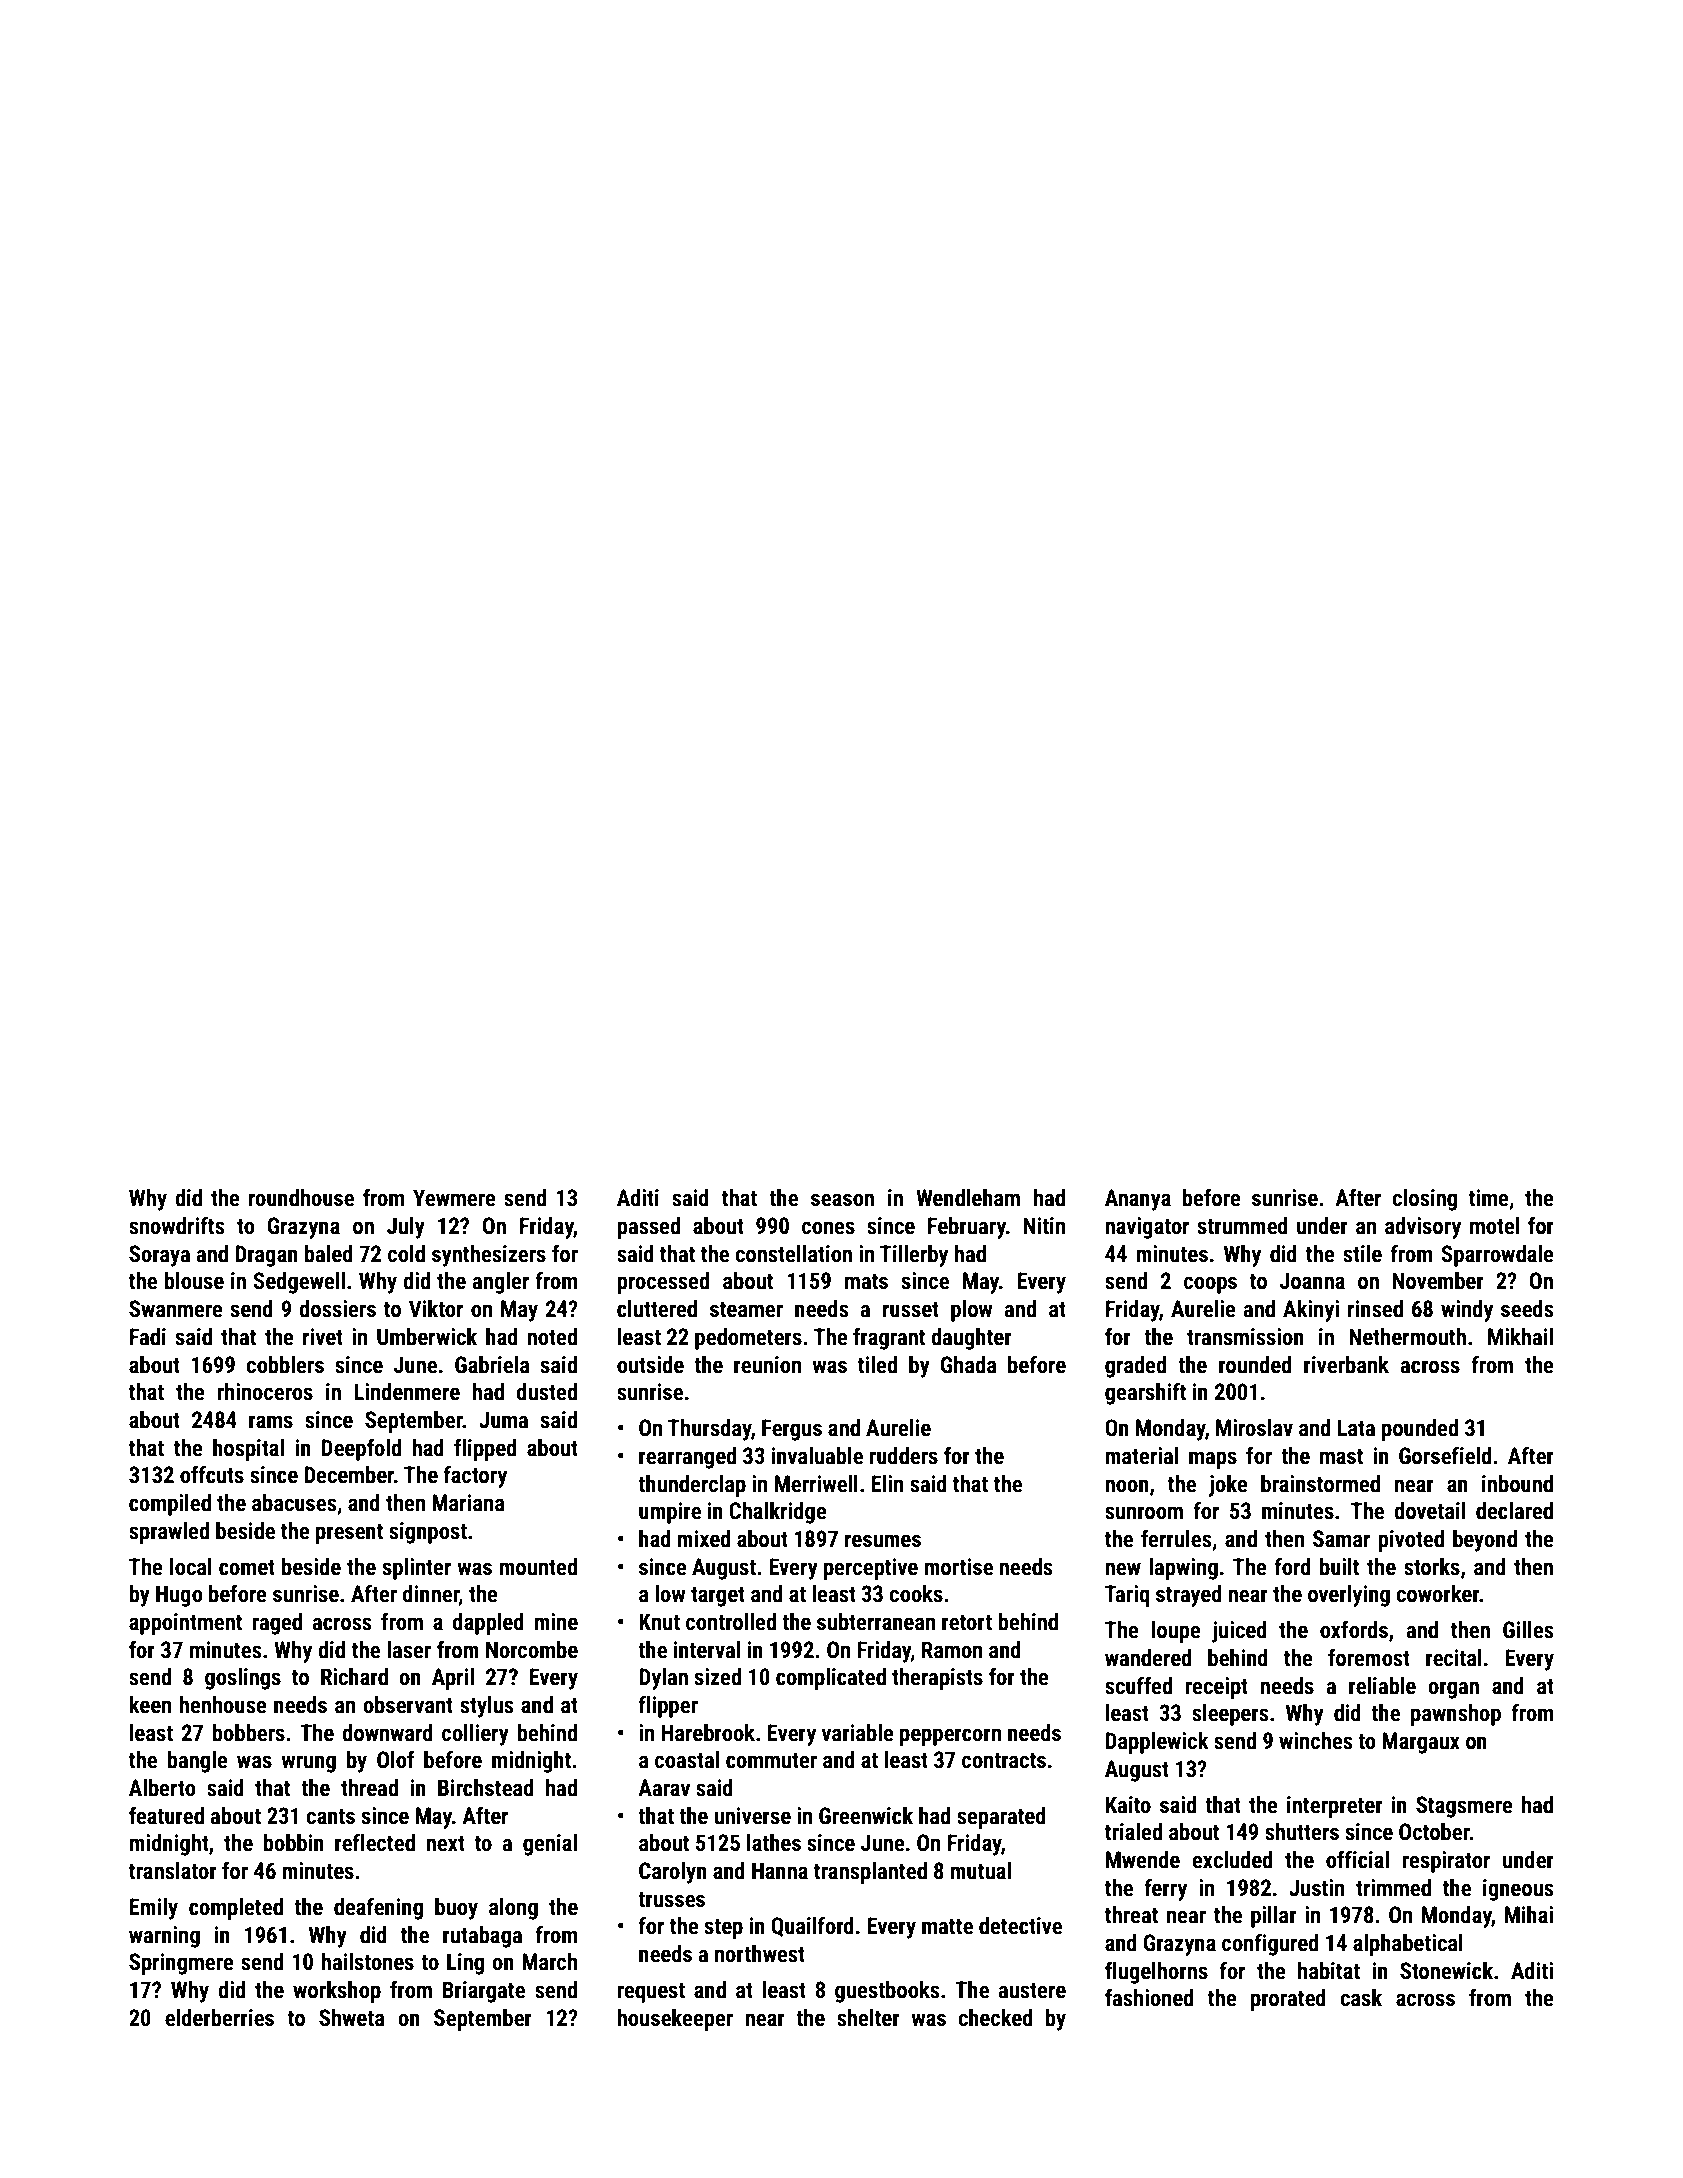  What do you see at coordinates (877, 1365) in the screenshot?
I see `tiled` at bounding box center [877, 1365].
